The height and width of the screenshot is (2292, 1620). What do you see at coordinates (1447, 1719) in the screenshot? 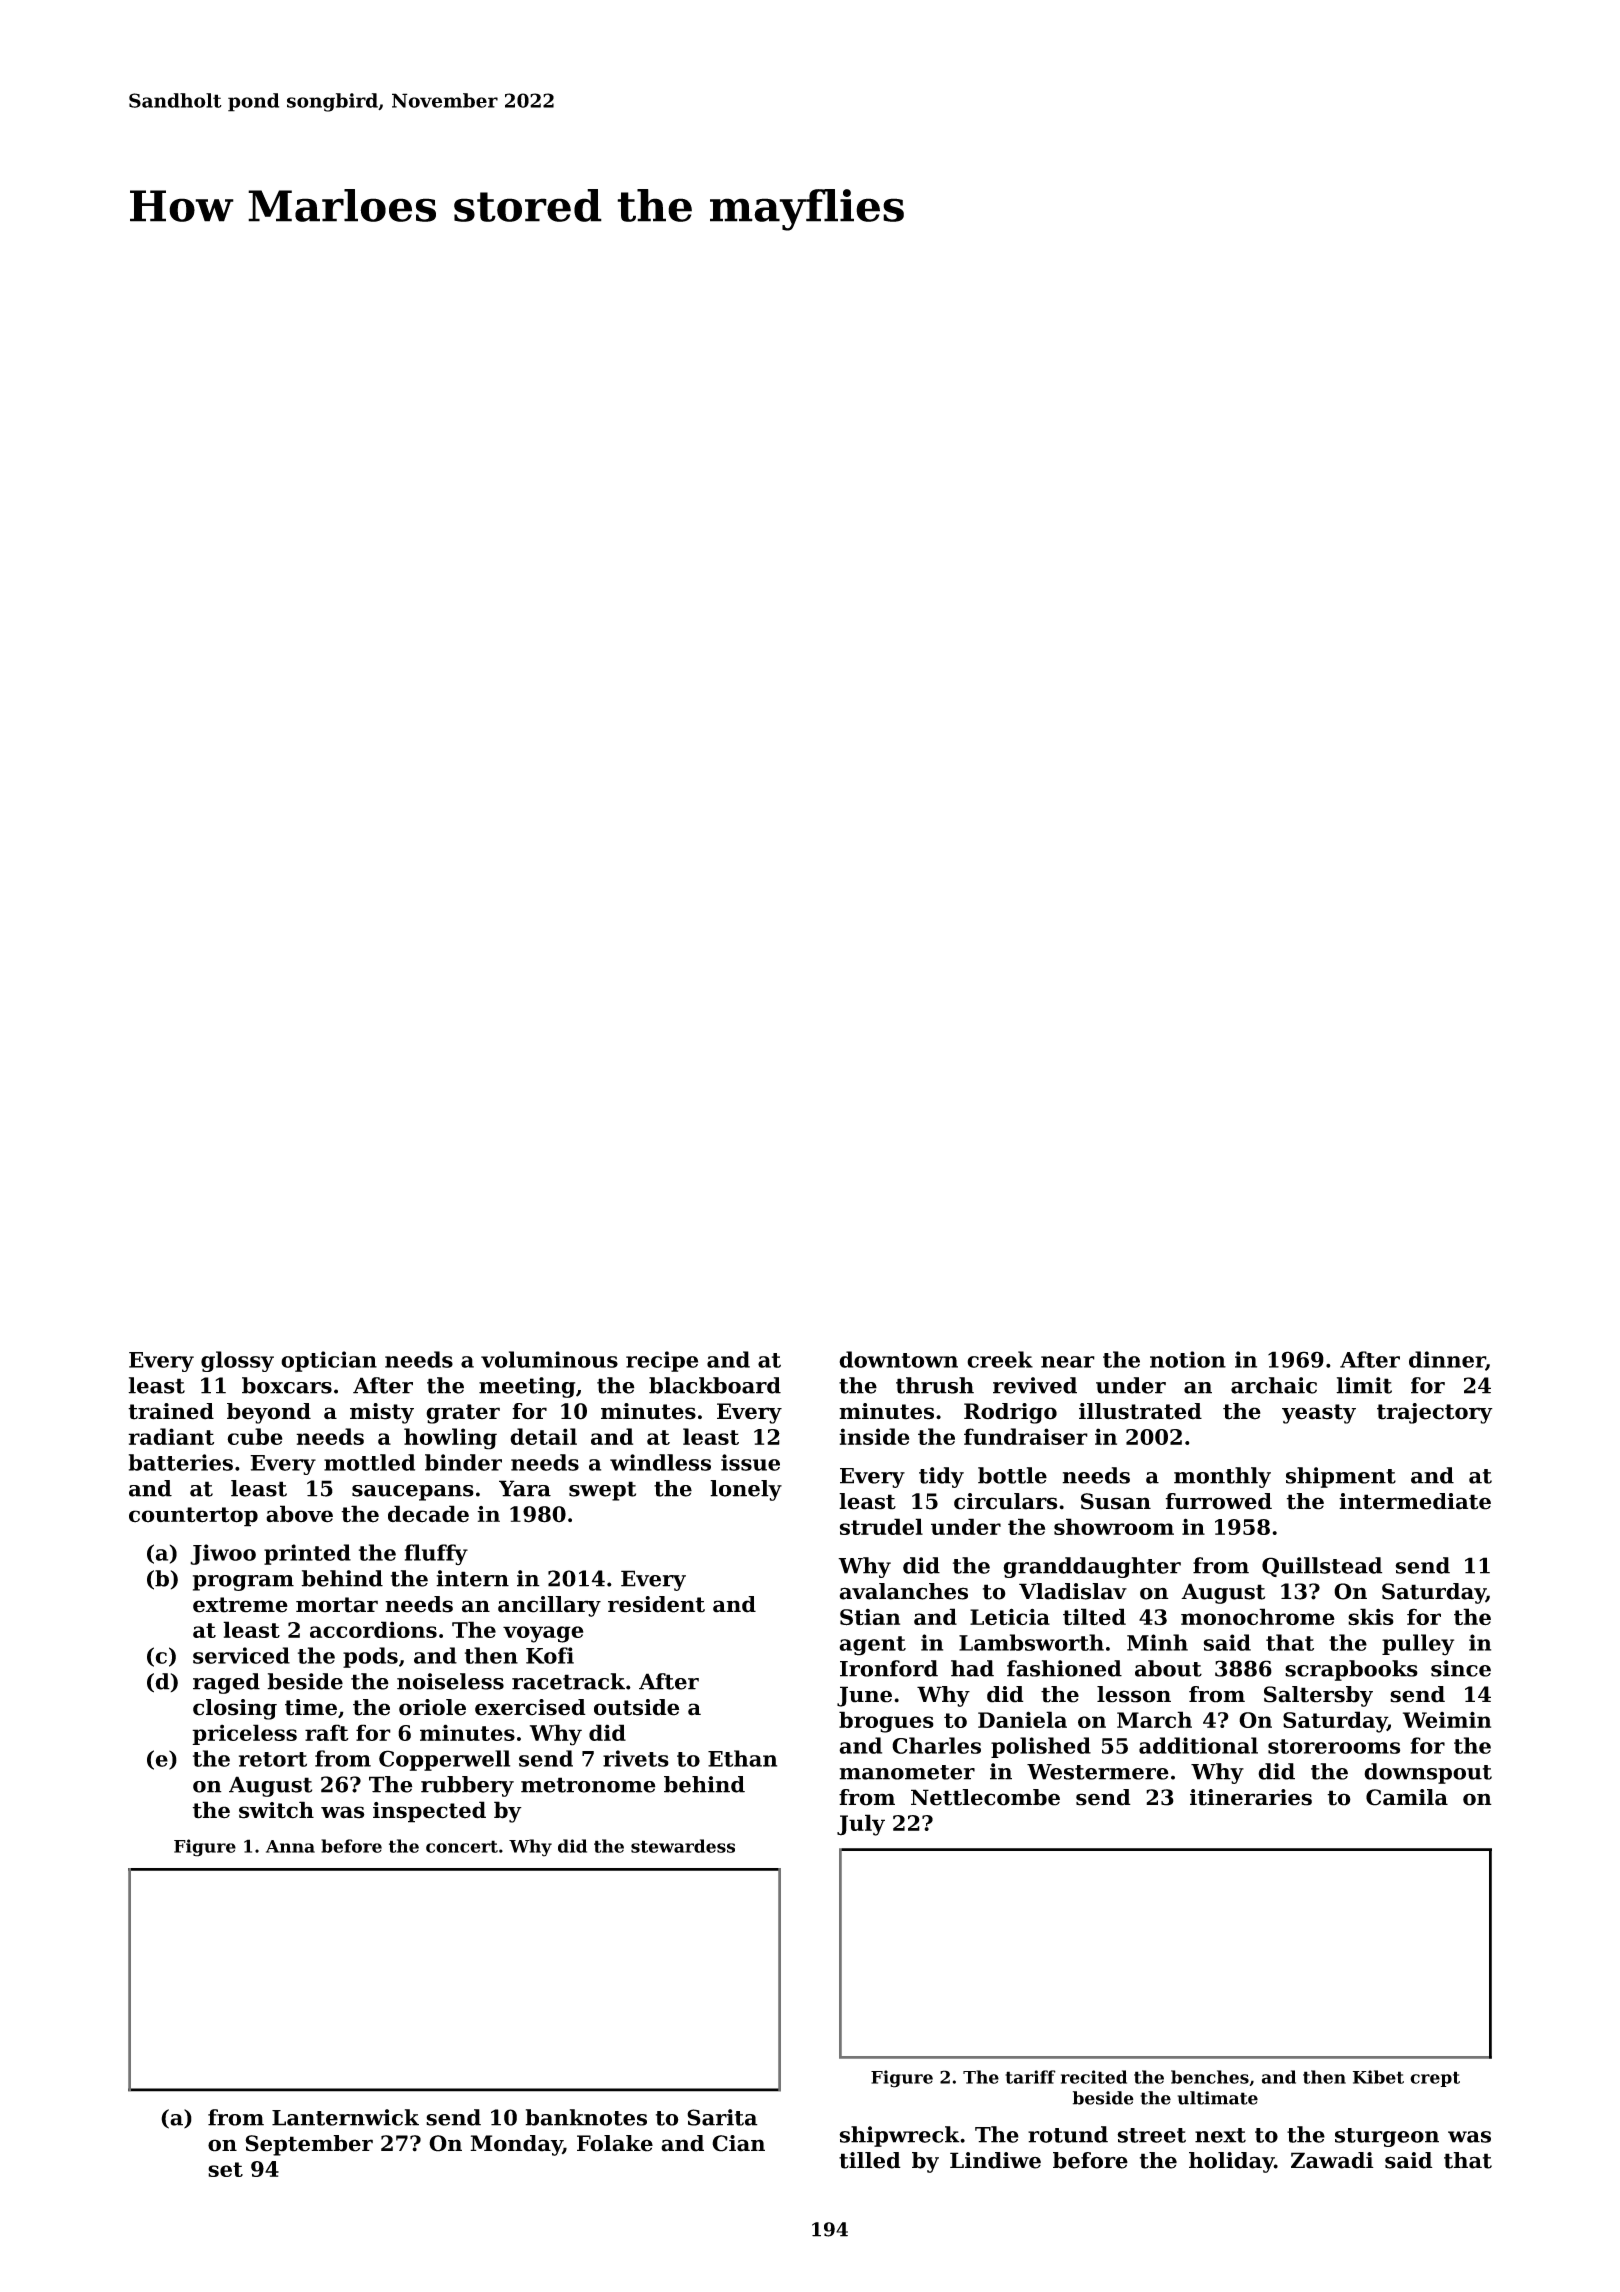
I see `Weimin` at bounding box center [1447, 1719].
